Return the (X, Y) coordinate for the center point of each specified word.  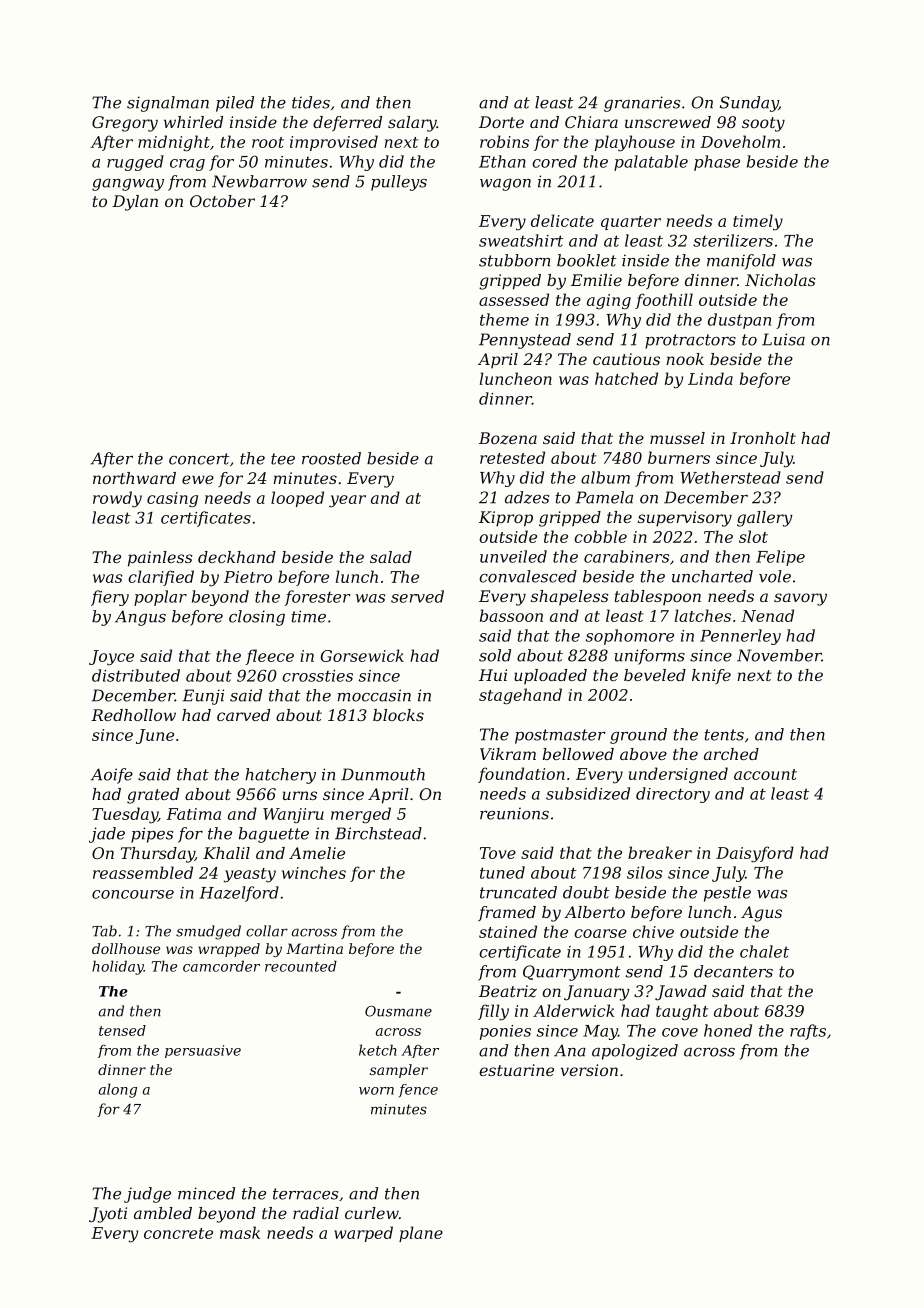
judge (147, 1195)
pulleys (399, 183)
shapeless (570, 597)
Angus (140, 618)
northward (134, 478)
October (222, 201)
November (779, 655)
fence (418, 1090)
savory (800, 599)
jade (107, 835)
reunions (514, 814)
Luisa (783, 339)
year (347, 501)
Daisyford (755, 854)
